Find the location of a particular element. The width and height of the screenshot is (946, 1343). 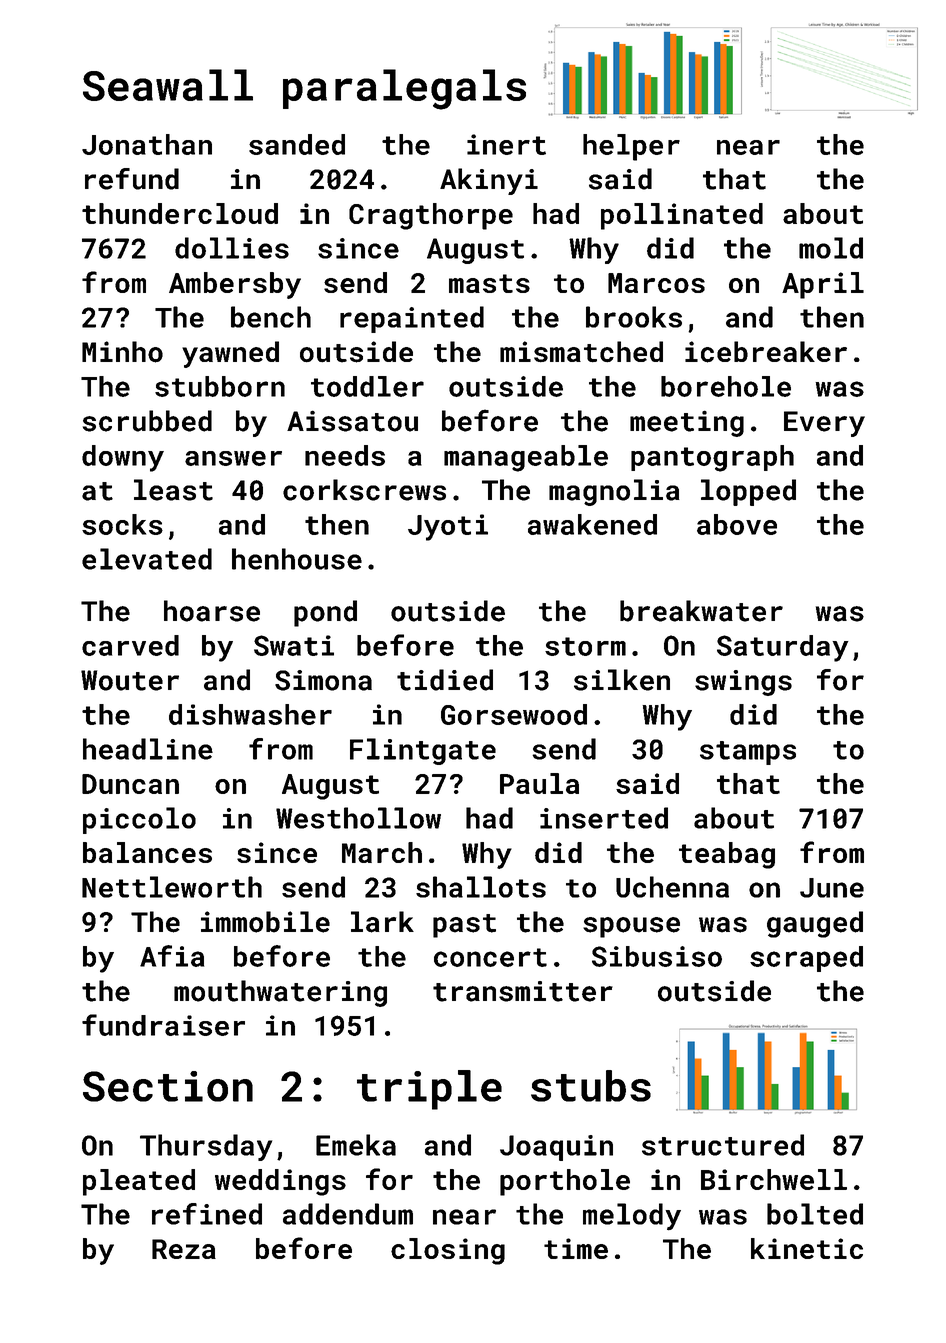

closing is located at coordinates (448, 1251).
